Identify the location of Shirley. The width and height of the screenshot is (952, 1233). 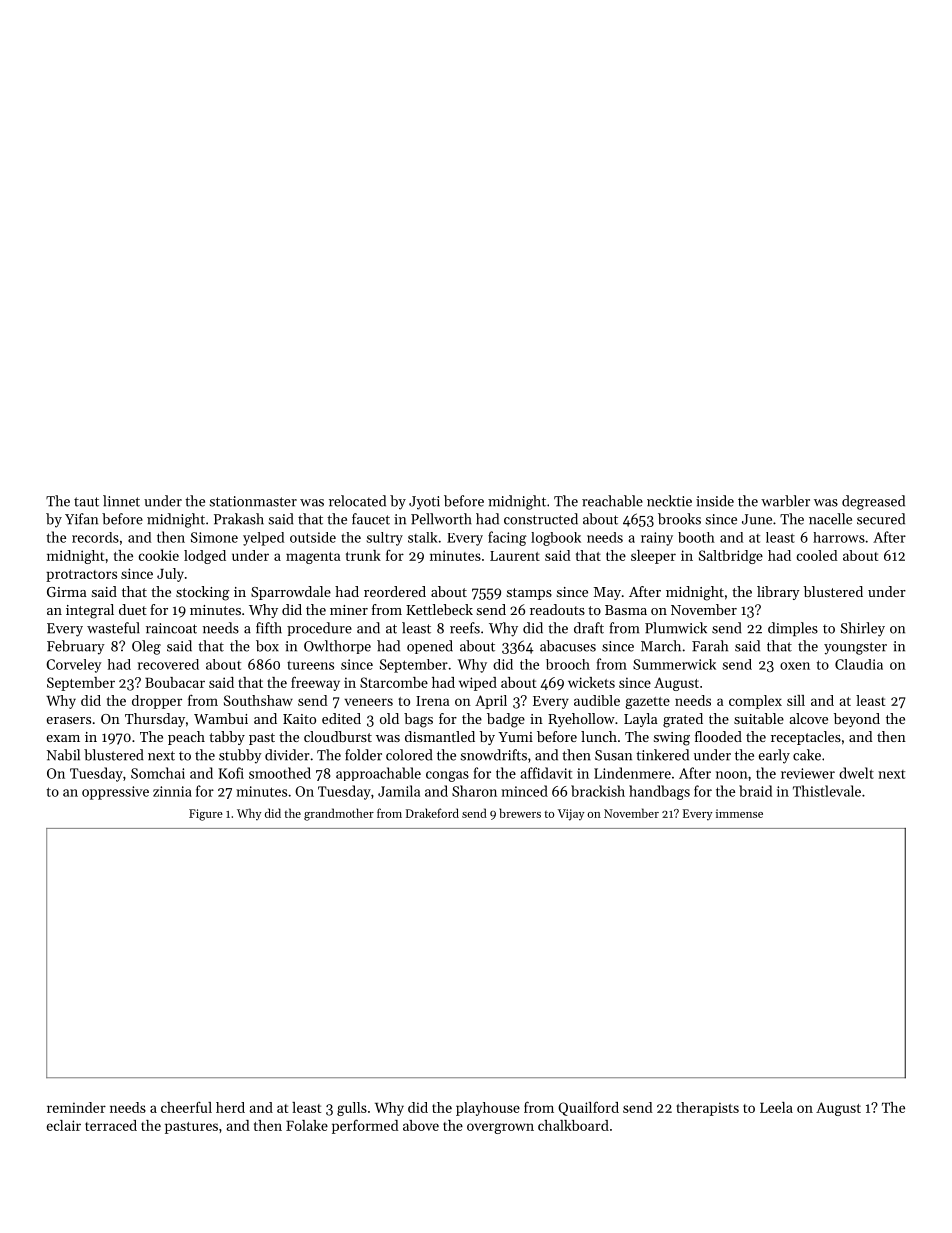
(863, 629).
